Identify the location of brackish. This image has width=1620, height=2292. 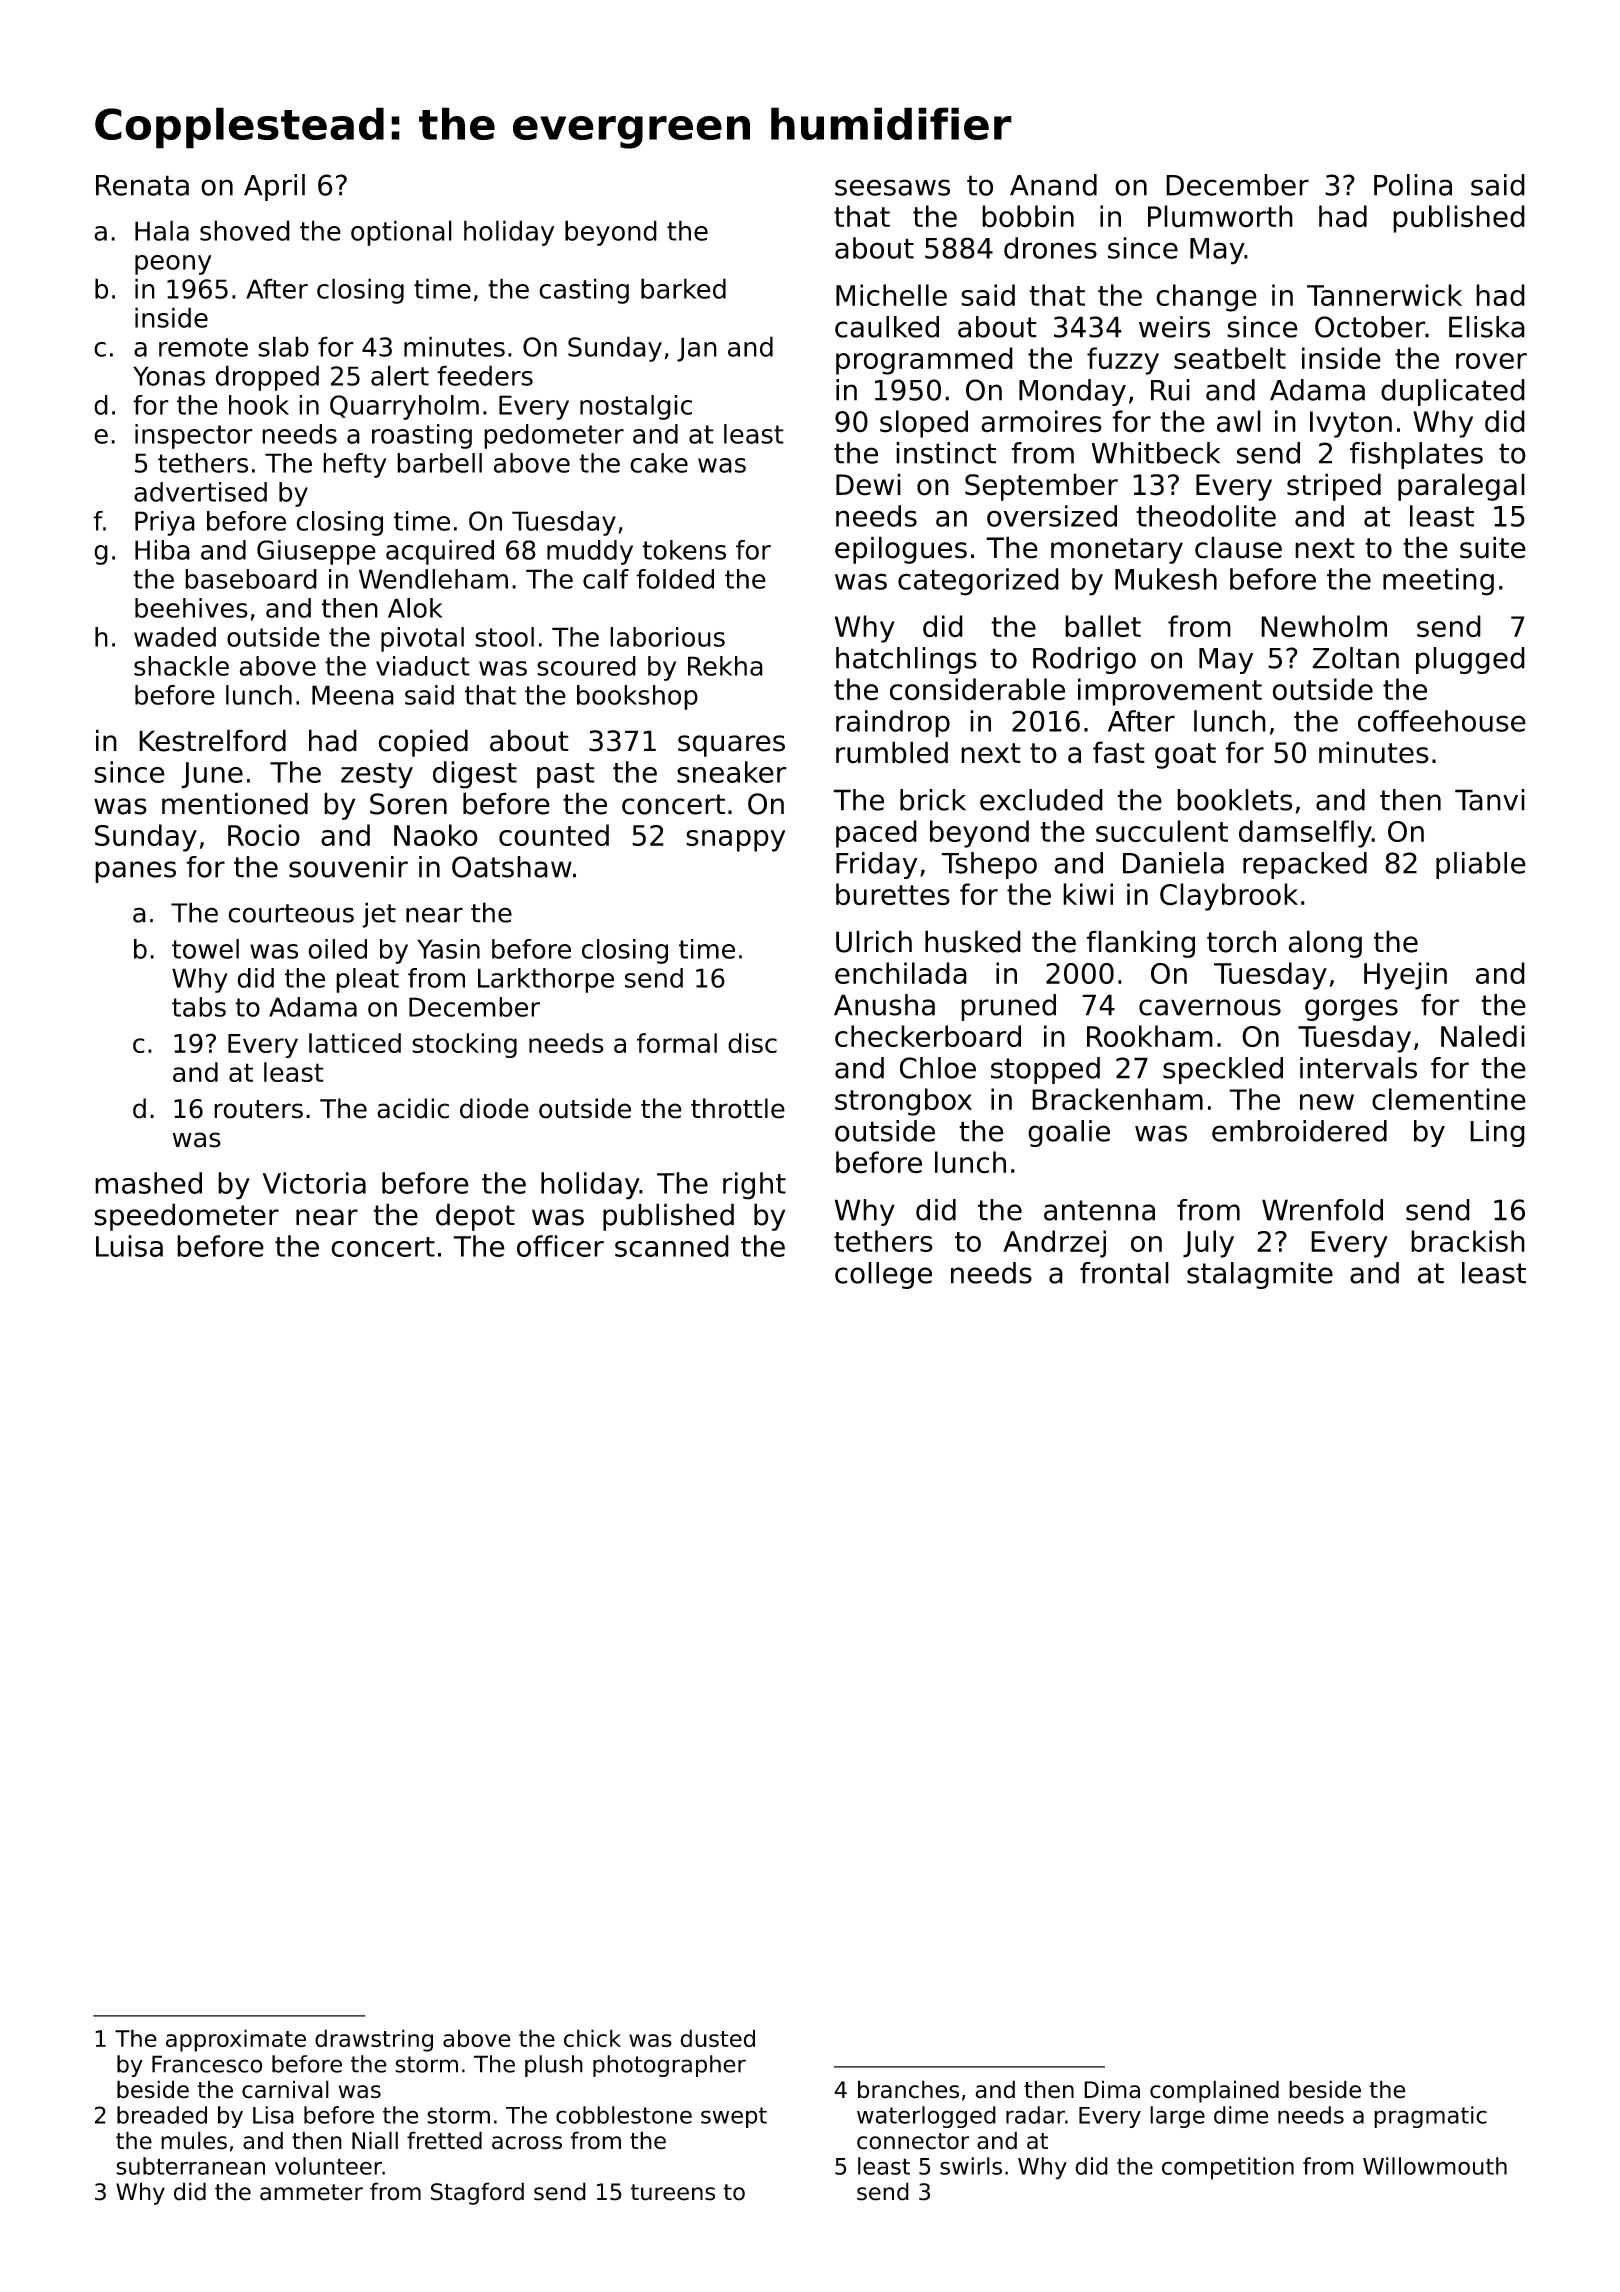
(1468, 1241).
